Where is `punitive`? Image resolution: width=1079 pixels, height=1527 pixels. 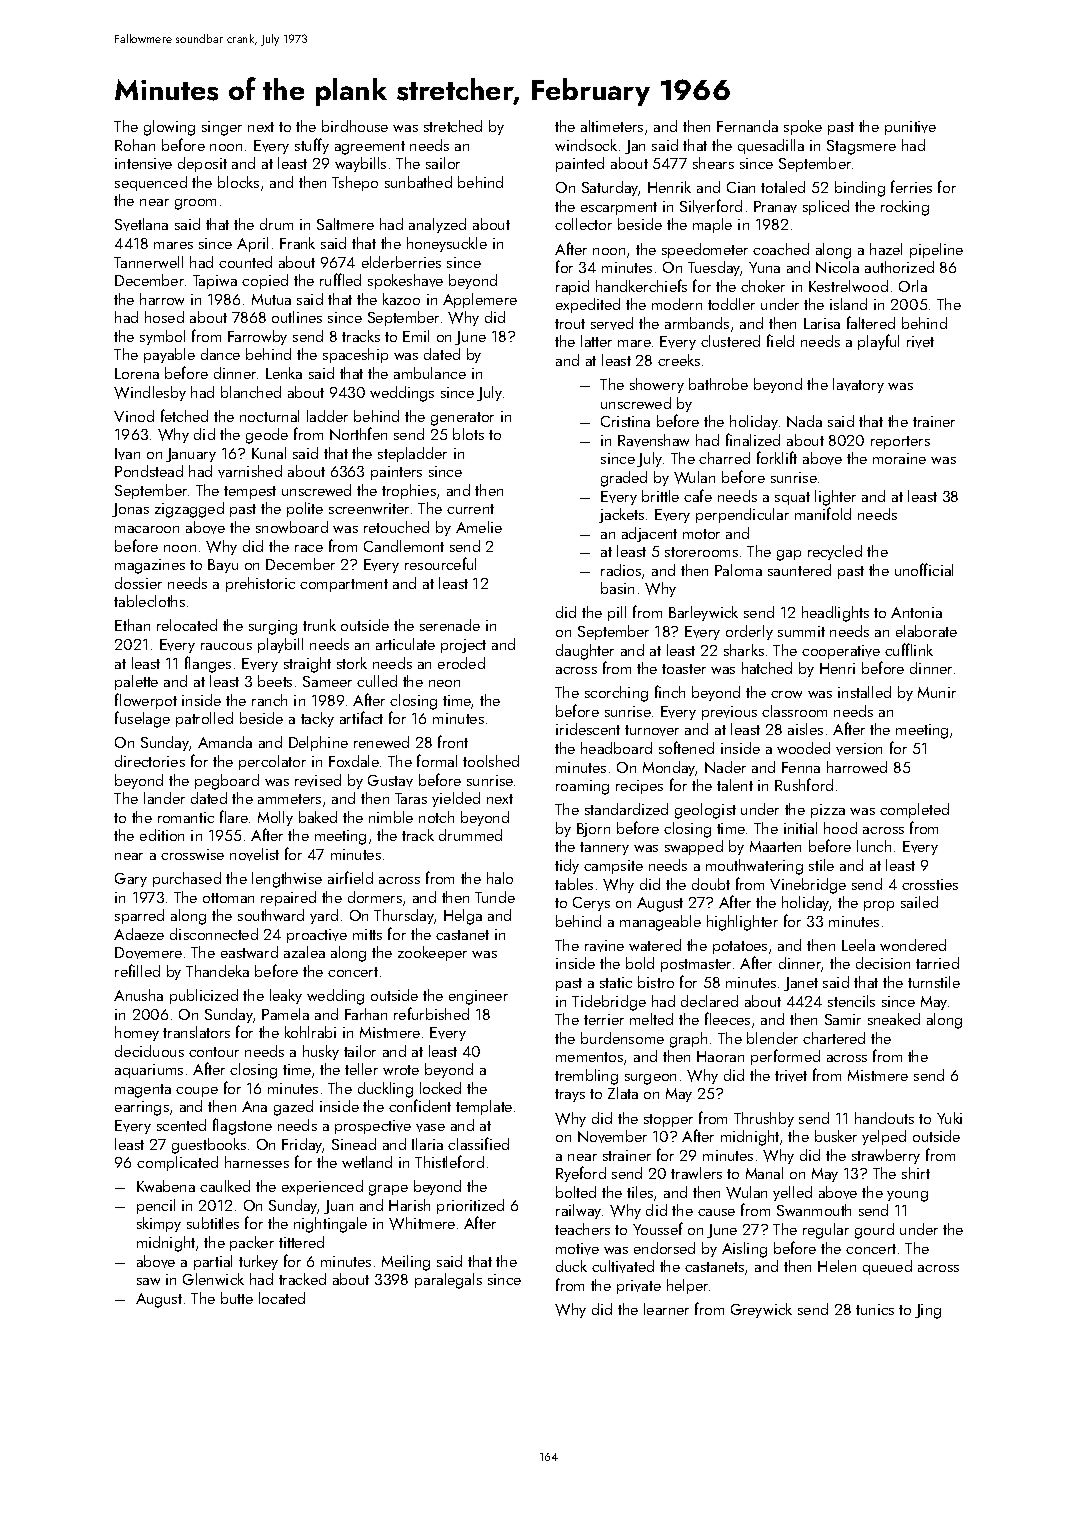 punitive is located at coordinates (910, 128).
